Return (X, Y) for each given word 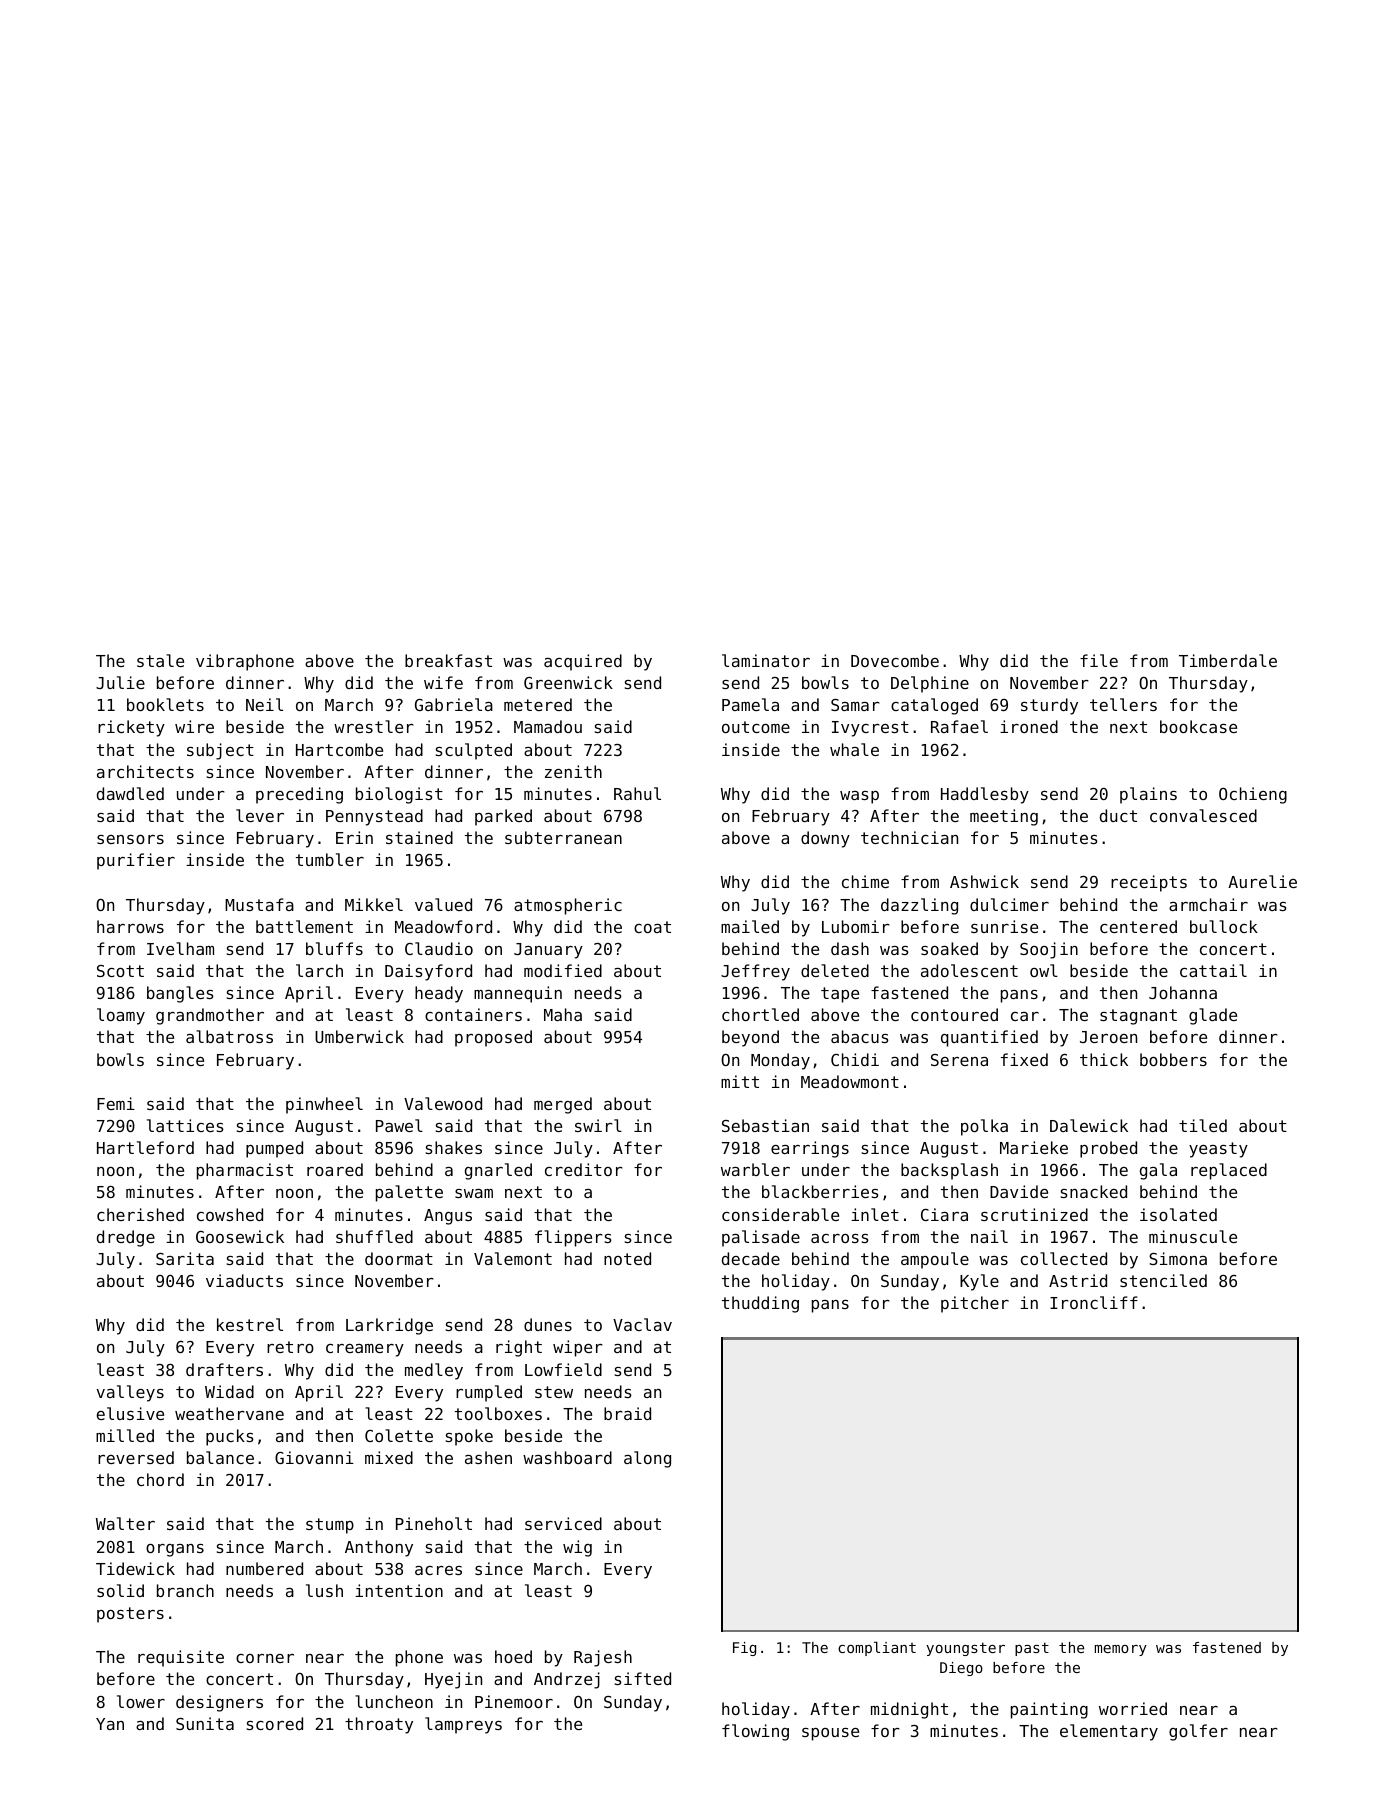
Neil (264, 704)
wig (577, 1548)
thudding (760, 1304)
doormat (399, 1258)
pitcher (975, 1304)
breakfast (448, 660)
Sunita (205, 1723)
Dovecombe (895, 660)
